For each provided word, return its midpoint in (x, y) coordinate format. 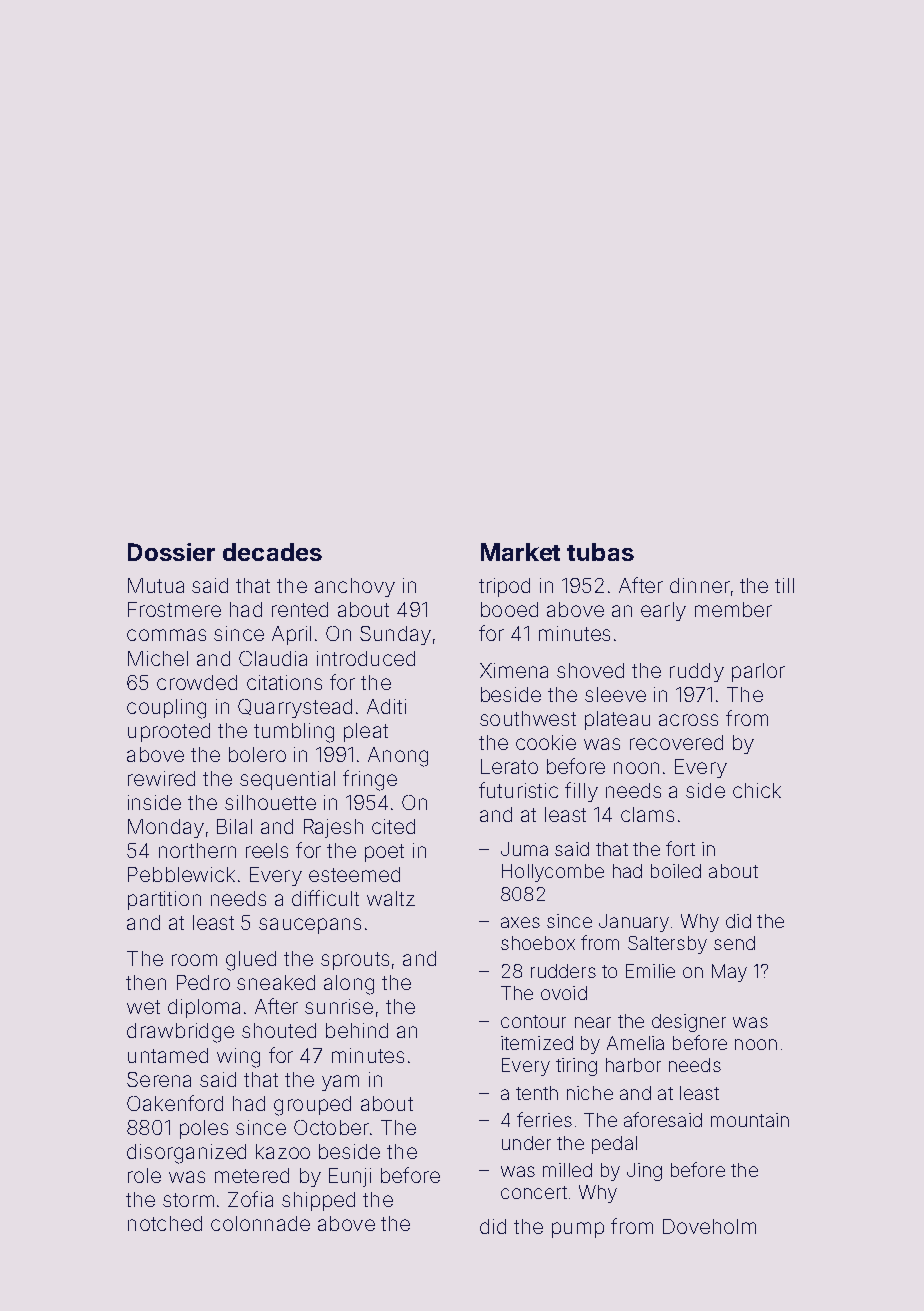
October (331, 1127)
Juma (524, 849)
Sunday (395, 635)
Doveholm (709, 1226)
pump (578, 1230)
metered (252, 1175)
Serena (159, 1079)
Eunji (350, 1177)
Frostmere (174, 609)
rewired (161, 778)
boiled (676, 871)
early (663, 611)
